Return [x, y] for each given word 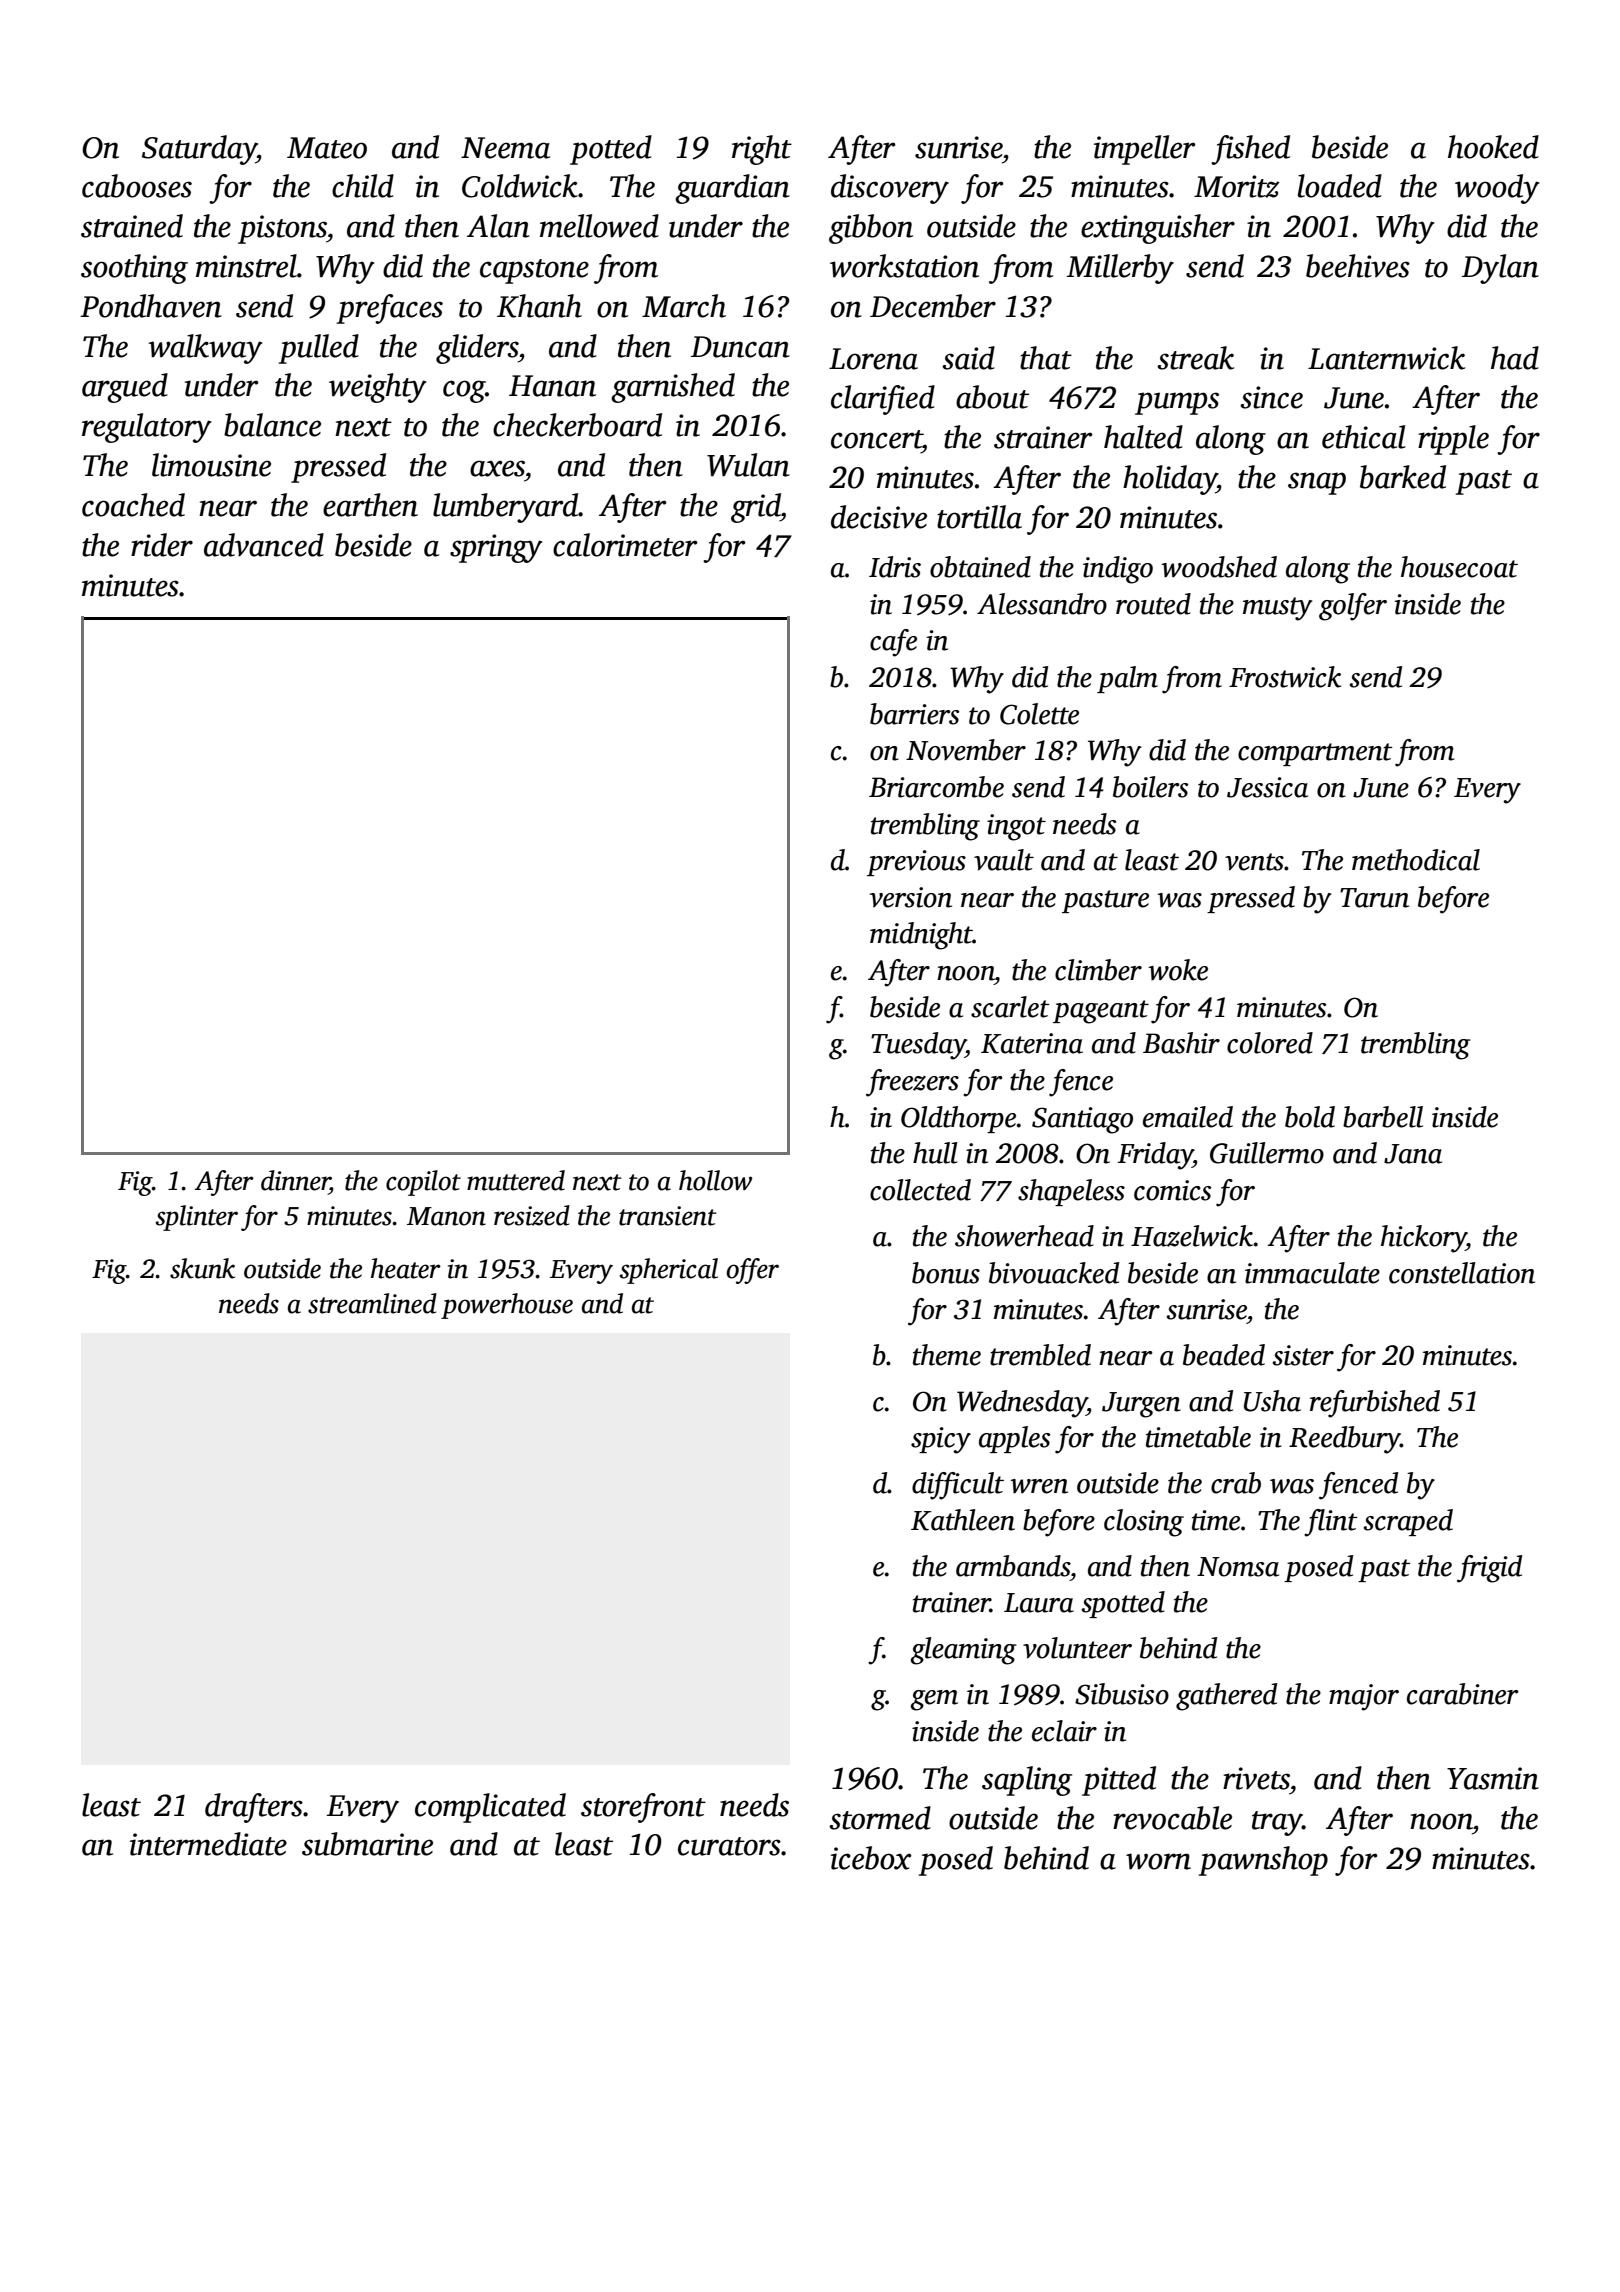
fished [1250, 150]
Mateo [327, 148]
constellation [1462, 1273]
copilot [423, 1183]
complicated [490, 1808]
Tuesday [918, 1046]
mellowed [599, 226]
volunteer [1077, 1648]
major [1364, 1697]
